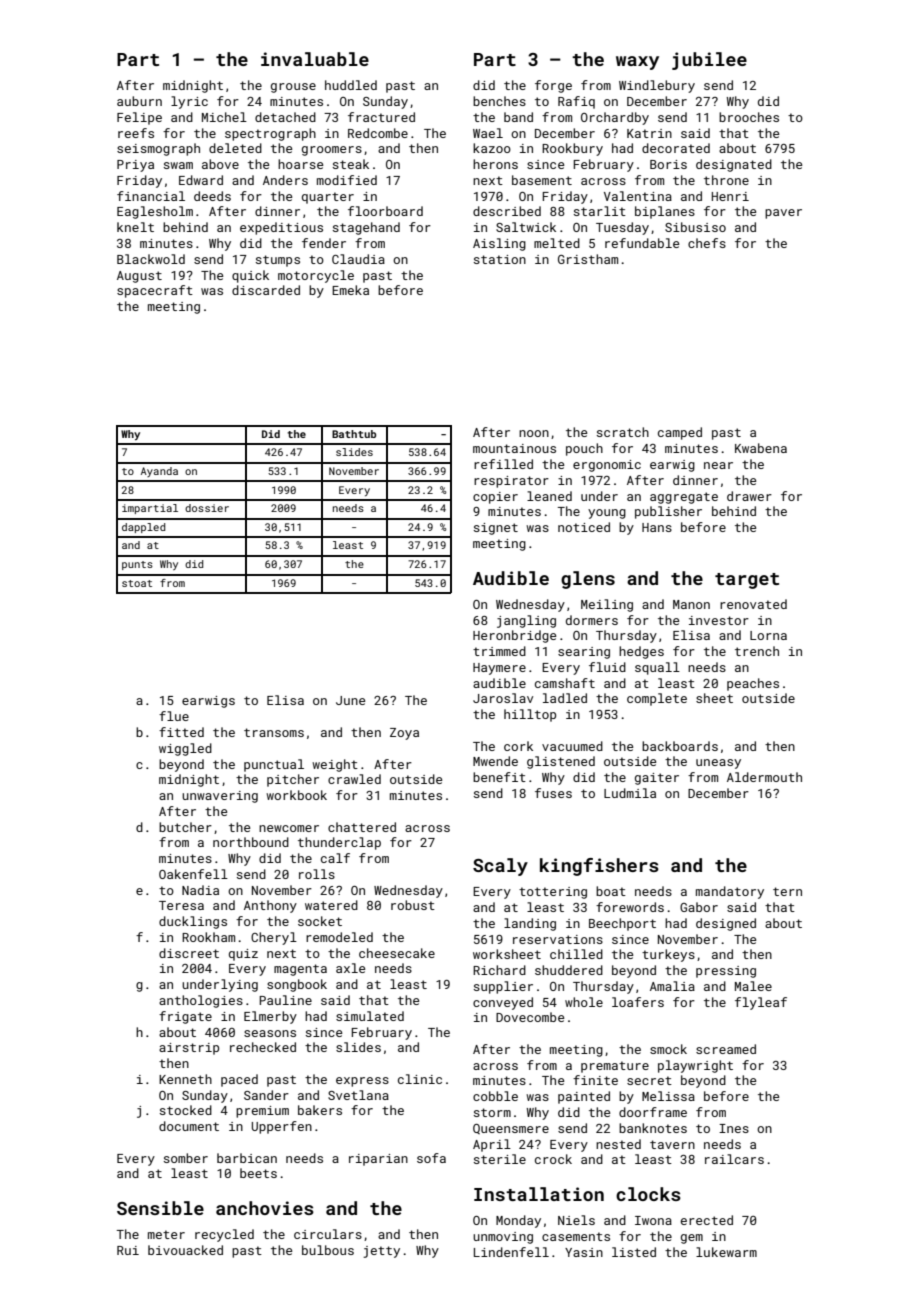  I want to click on flue, so click(174, 716).
